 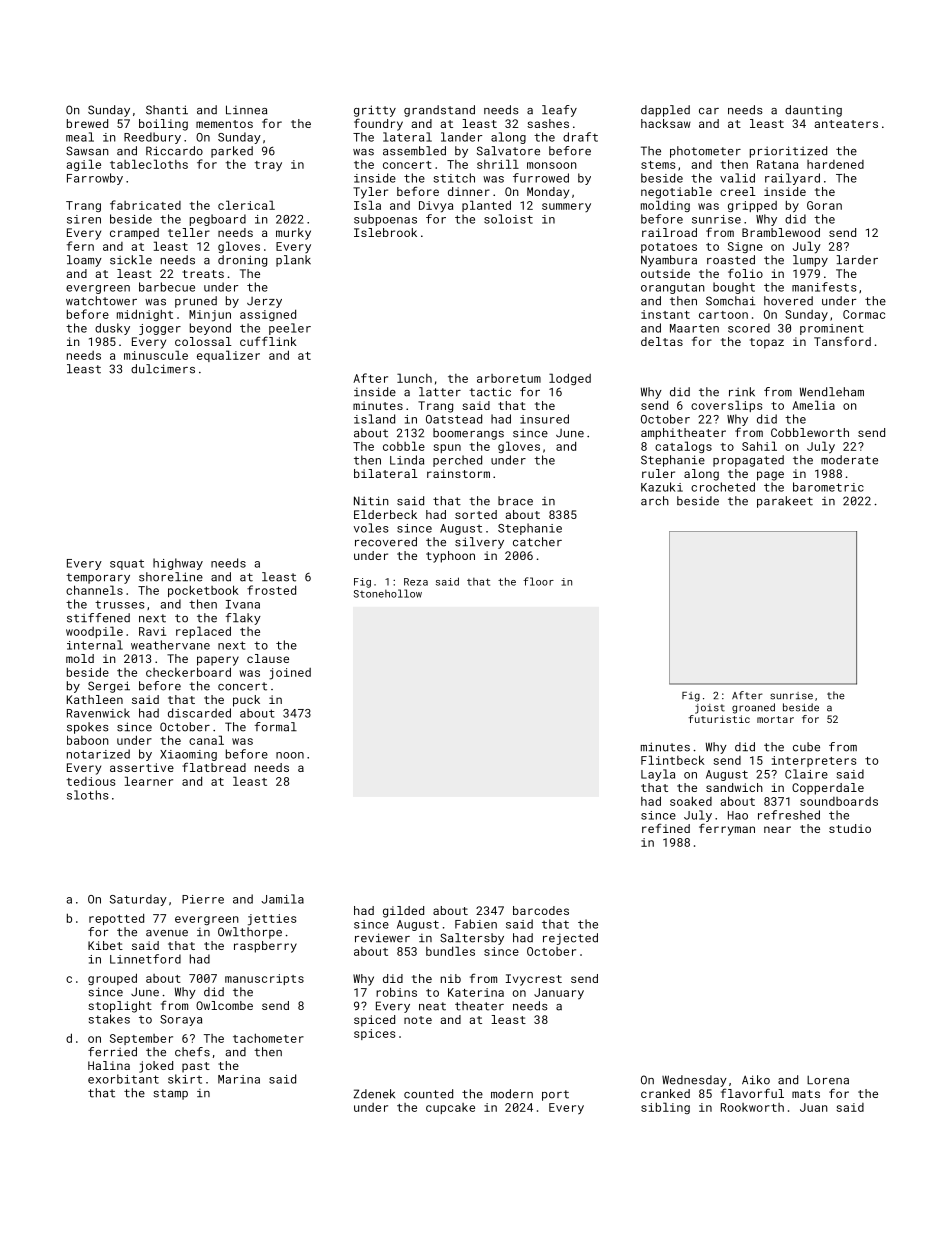 What do you see at coordinates (243, 619) in the page?
I see `flaky` at bounding box center [243, 619].
